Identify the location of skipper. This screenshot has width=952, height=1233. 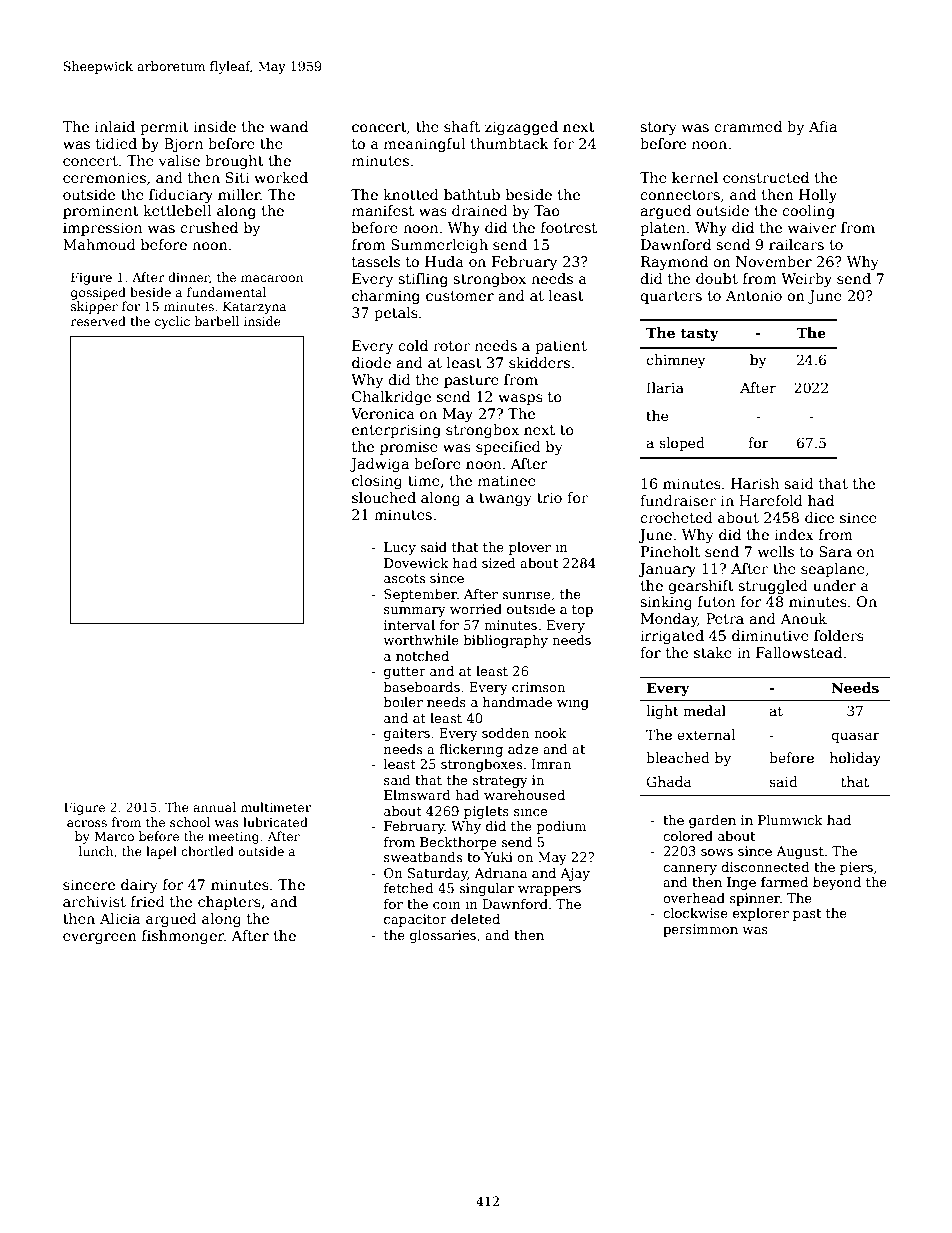
(94, 307).
